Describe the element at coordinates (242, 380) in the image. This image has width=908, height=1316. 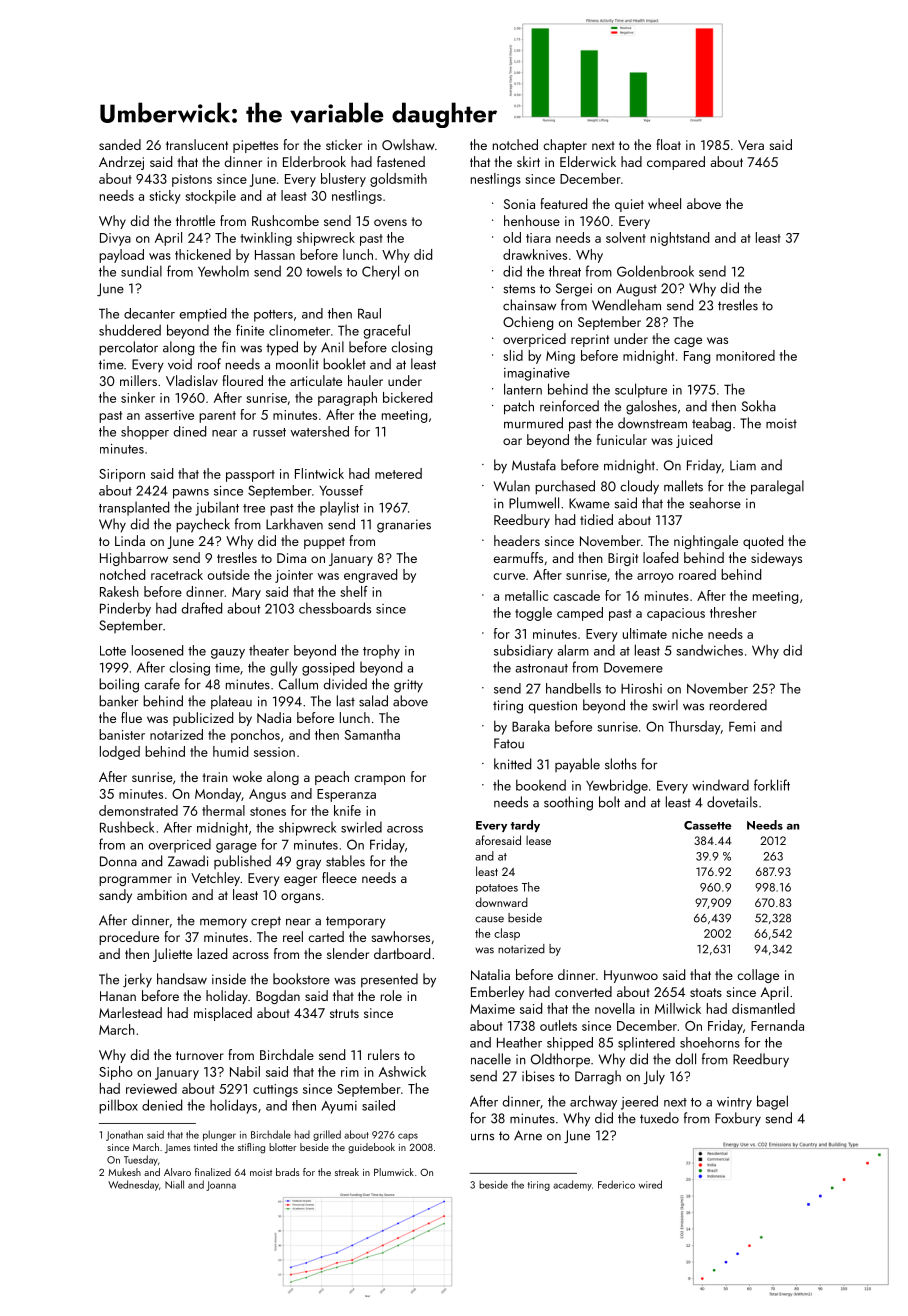
I see `floured` at that location.
